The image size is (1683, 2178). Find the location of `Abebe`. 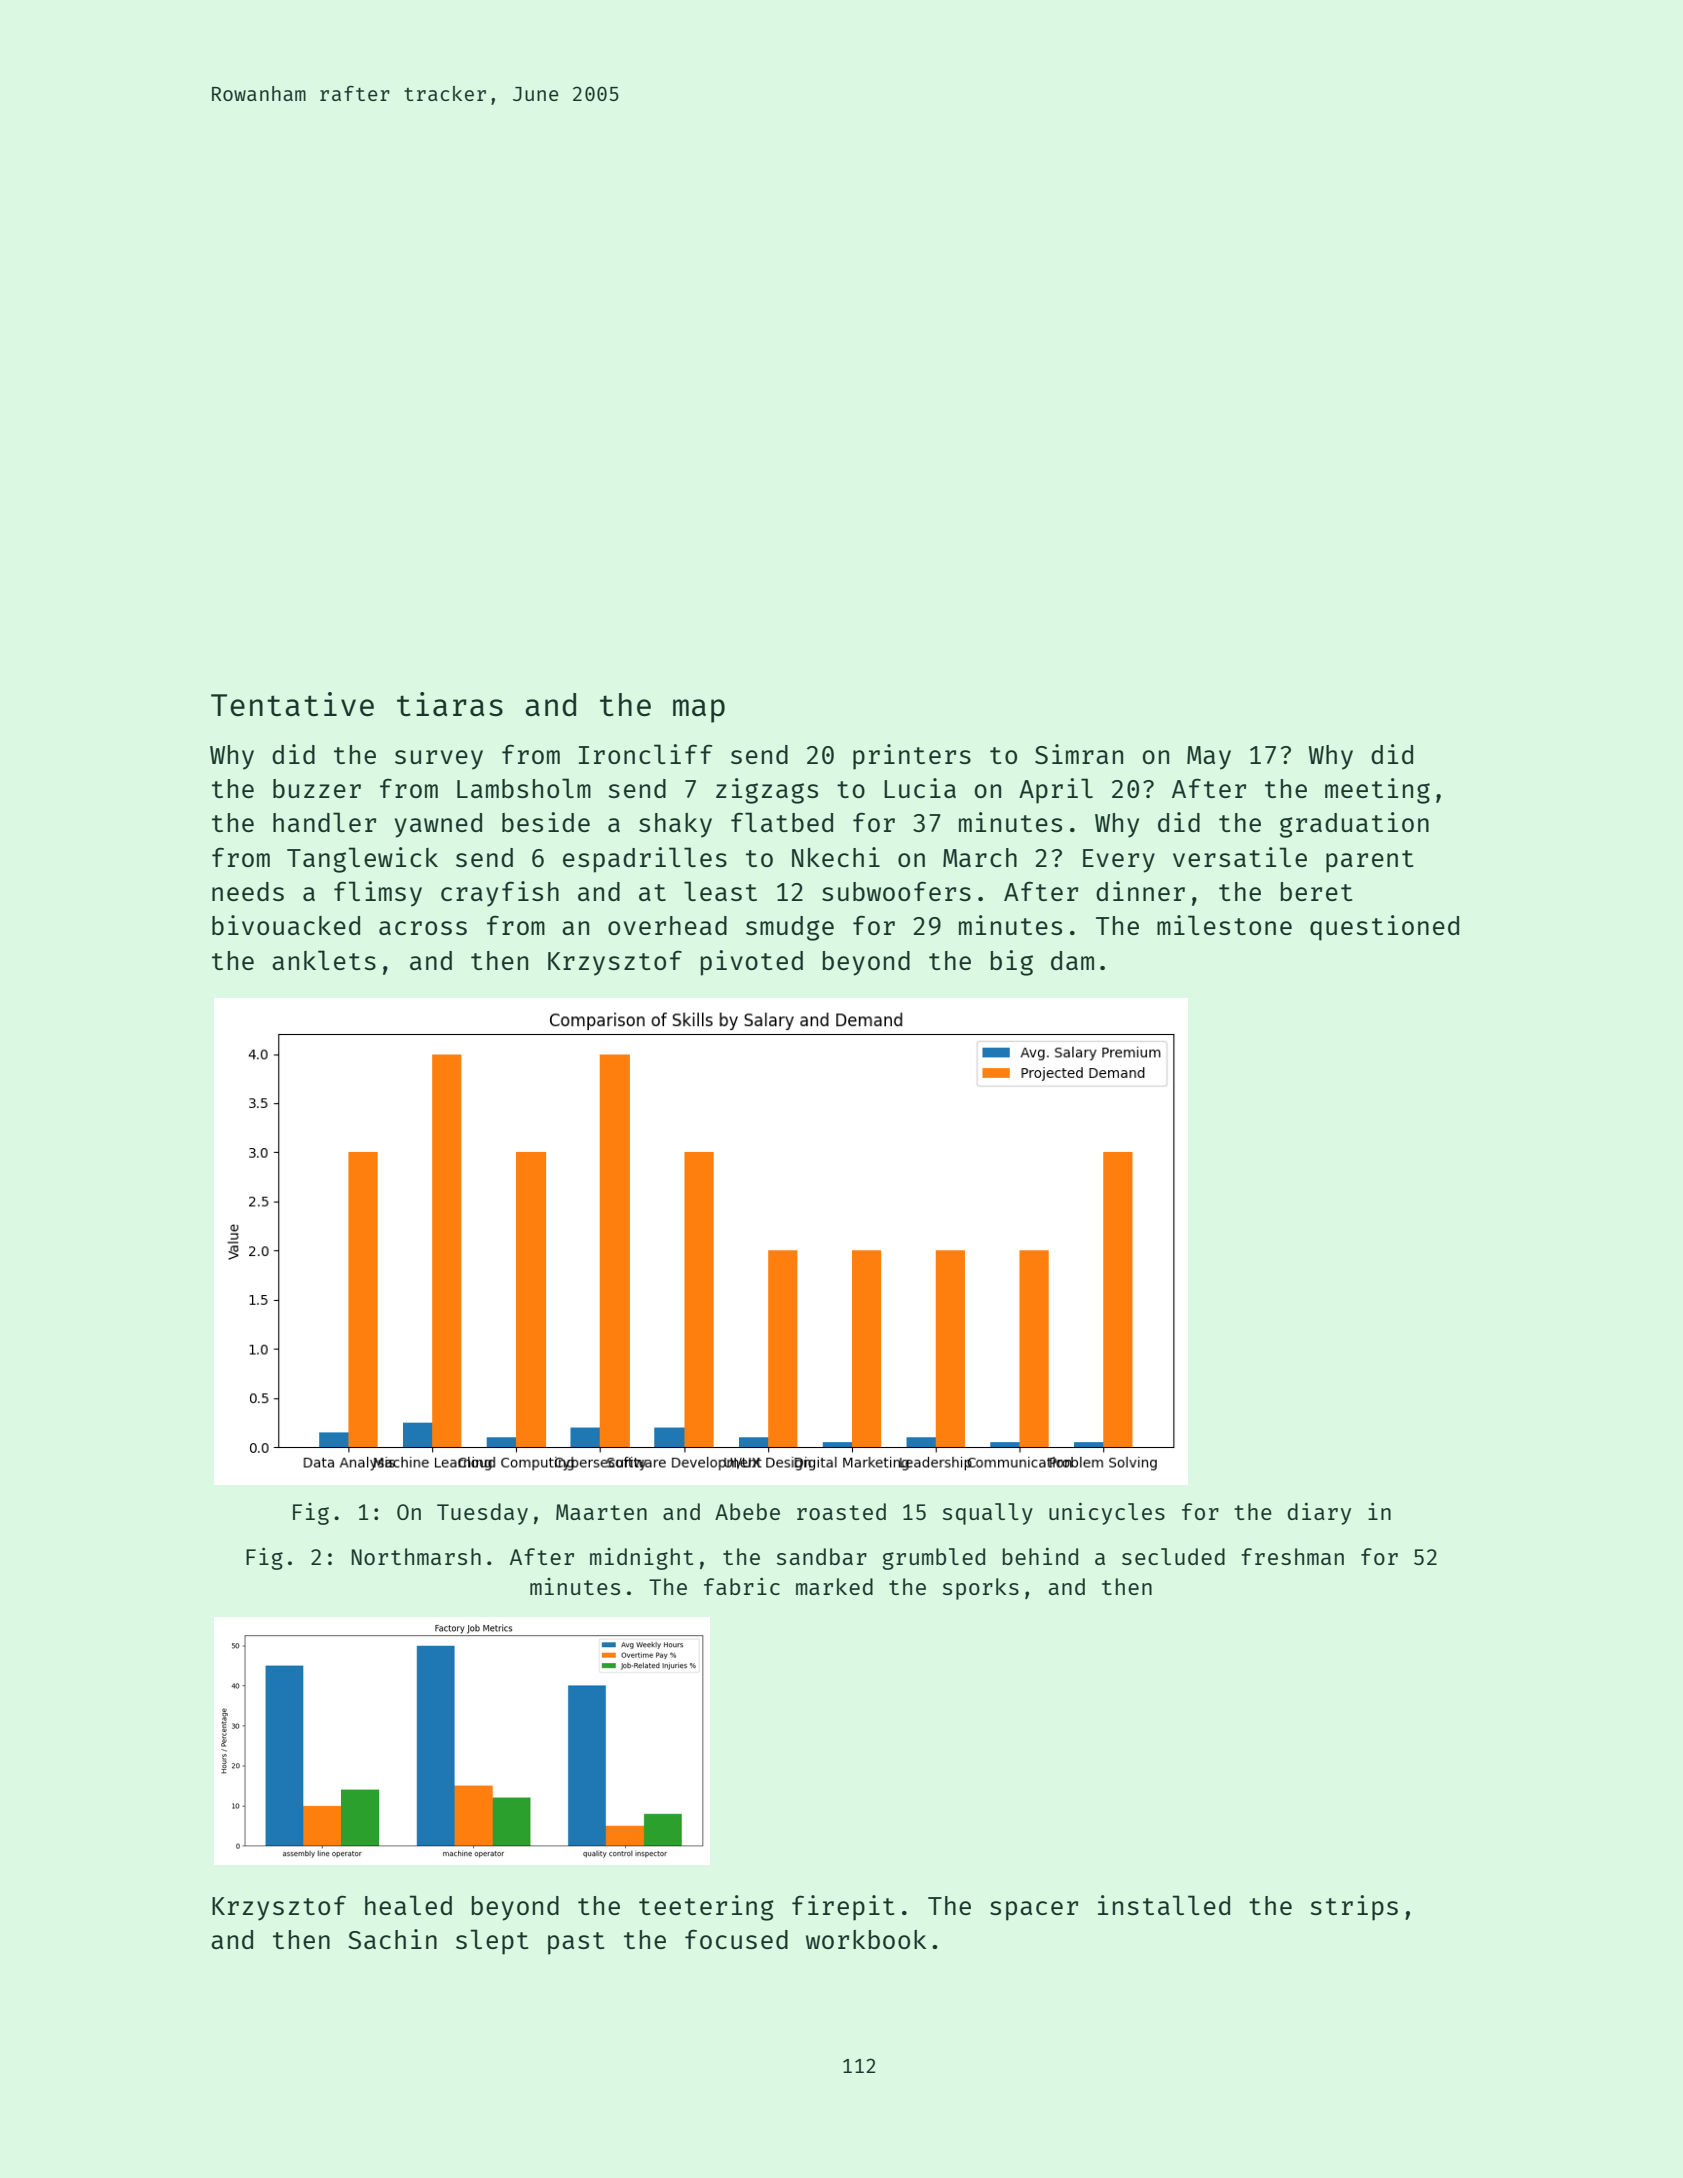

Abebe is located at coordinates (747, 1511).
